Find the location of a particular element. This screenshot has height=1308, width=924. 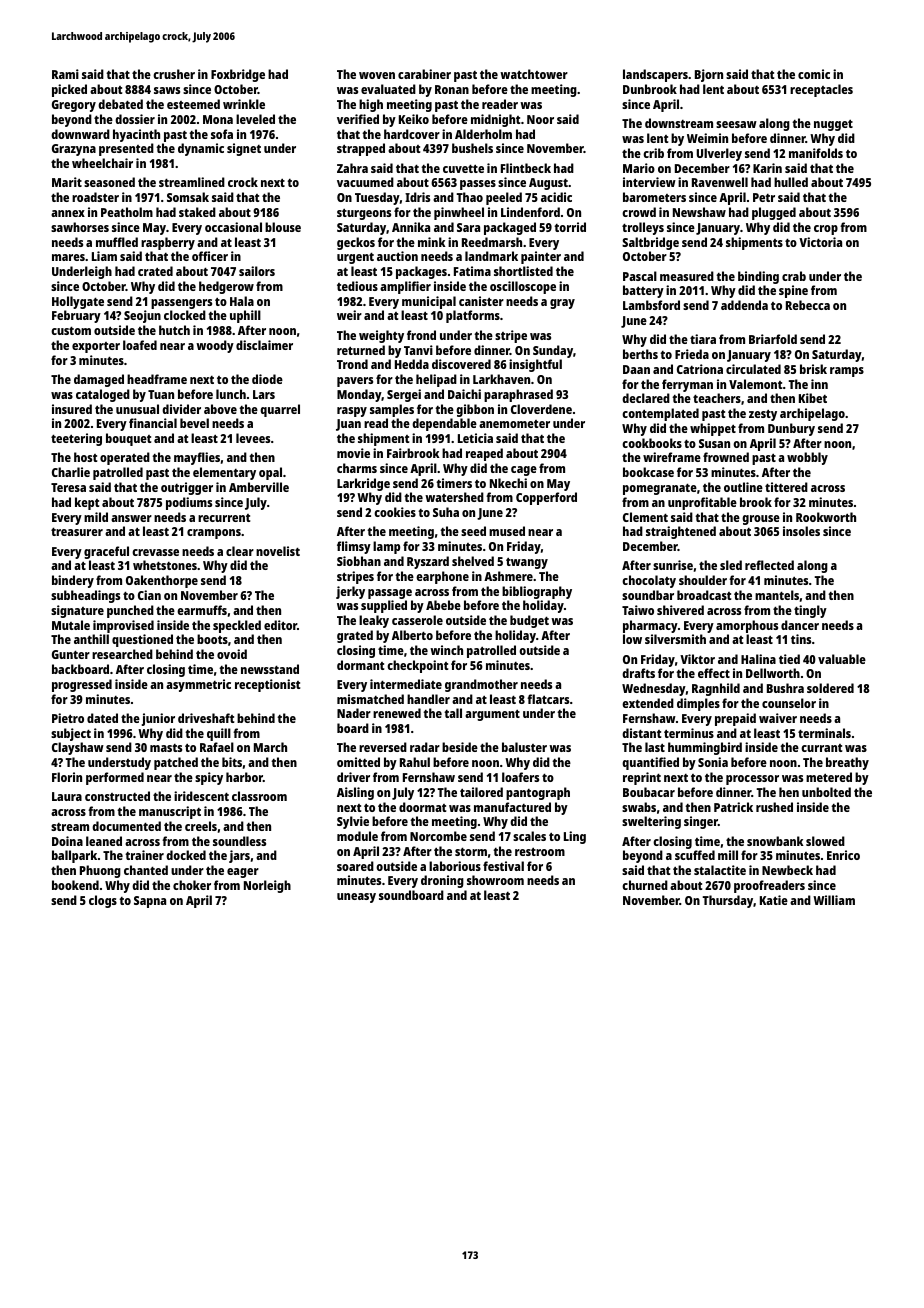

Flintbeck is located at coordinates (526, 168).
